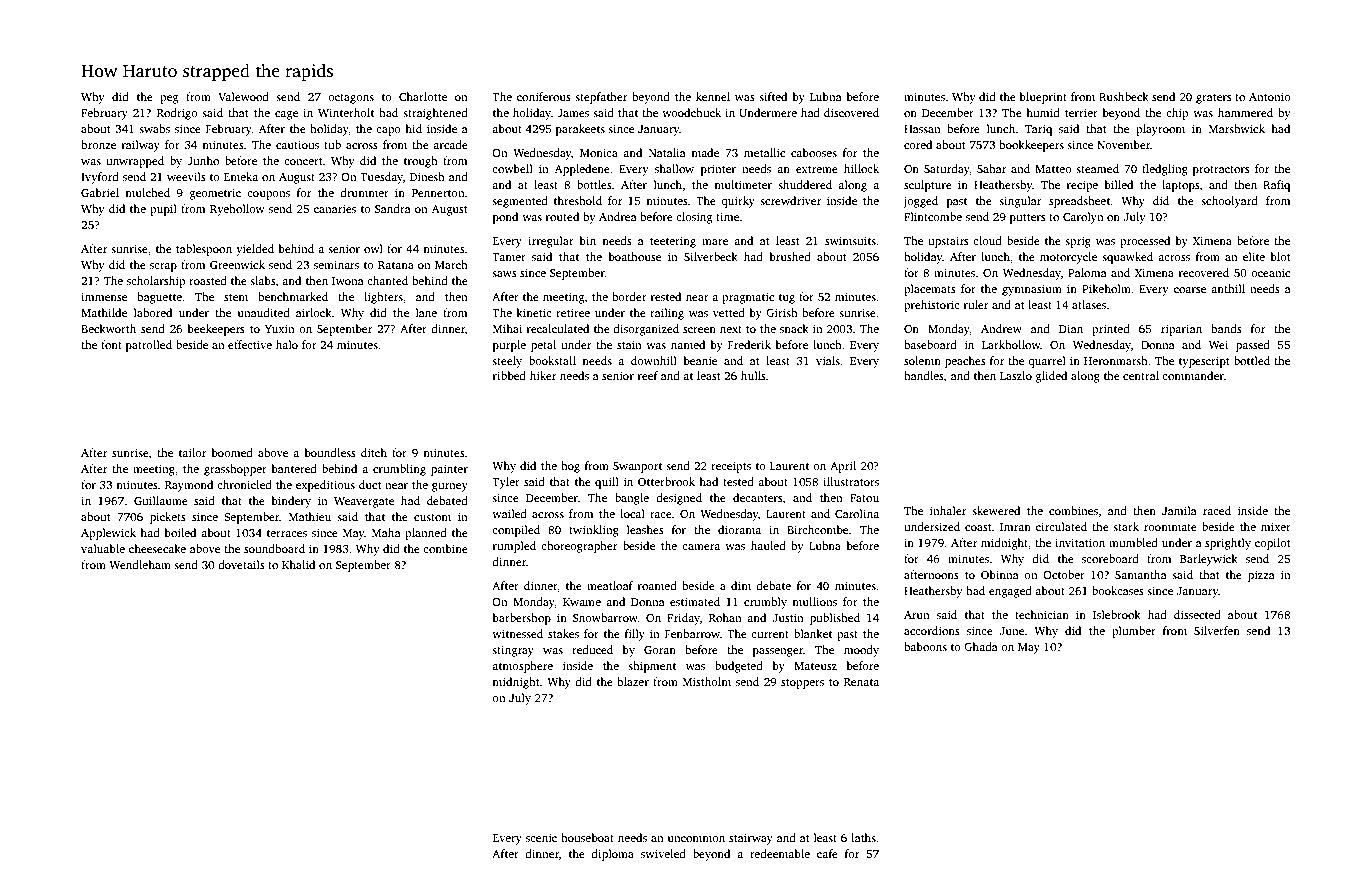 The image size is (1372, 887). Describe the element at coordinates (1221, 171) in the document. I see `protractors` at that location.
